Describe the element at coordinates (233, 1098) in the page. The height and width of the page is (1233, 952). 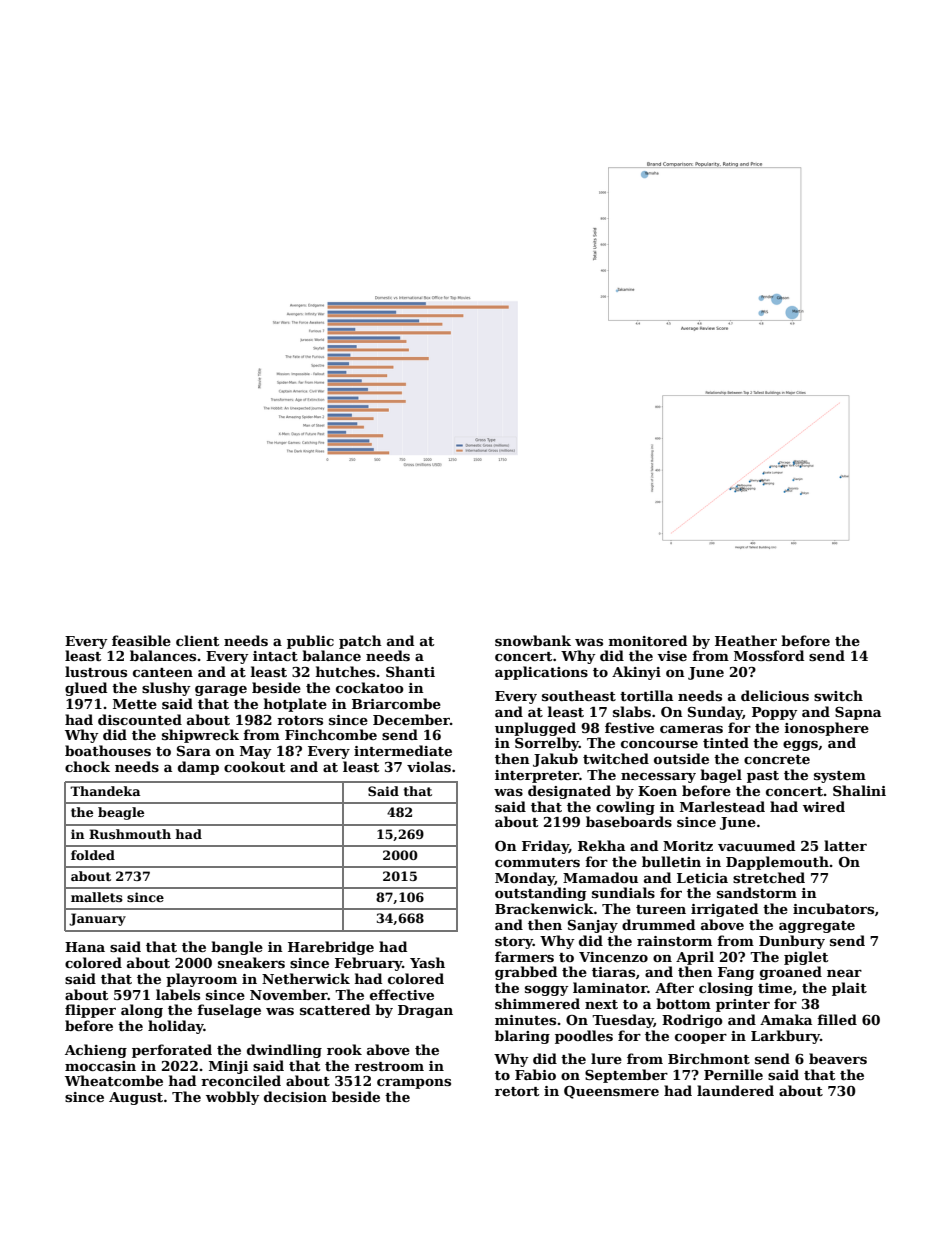
I see `wobbly` at that location.
